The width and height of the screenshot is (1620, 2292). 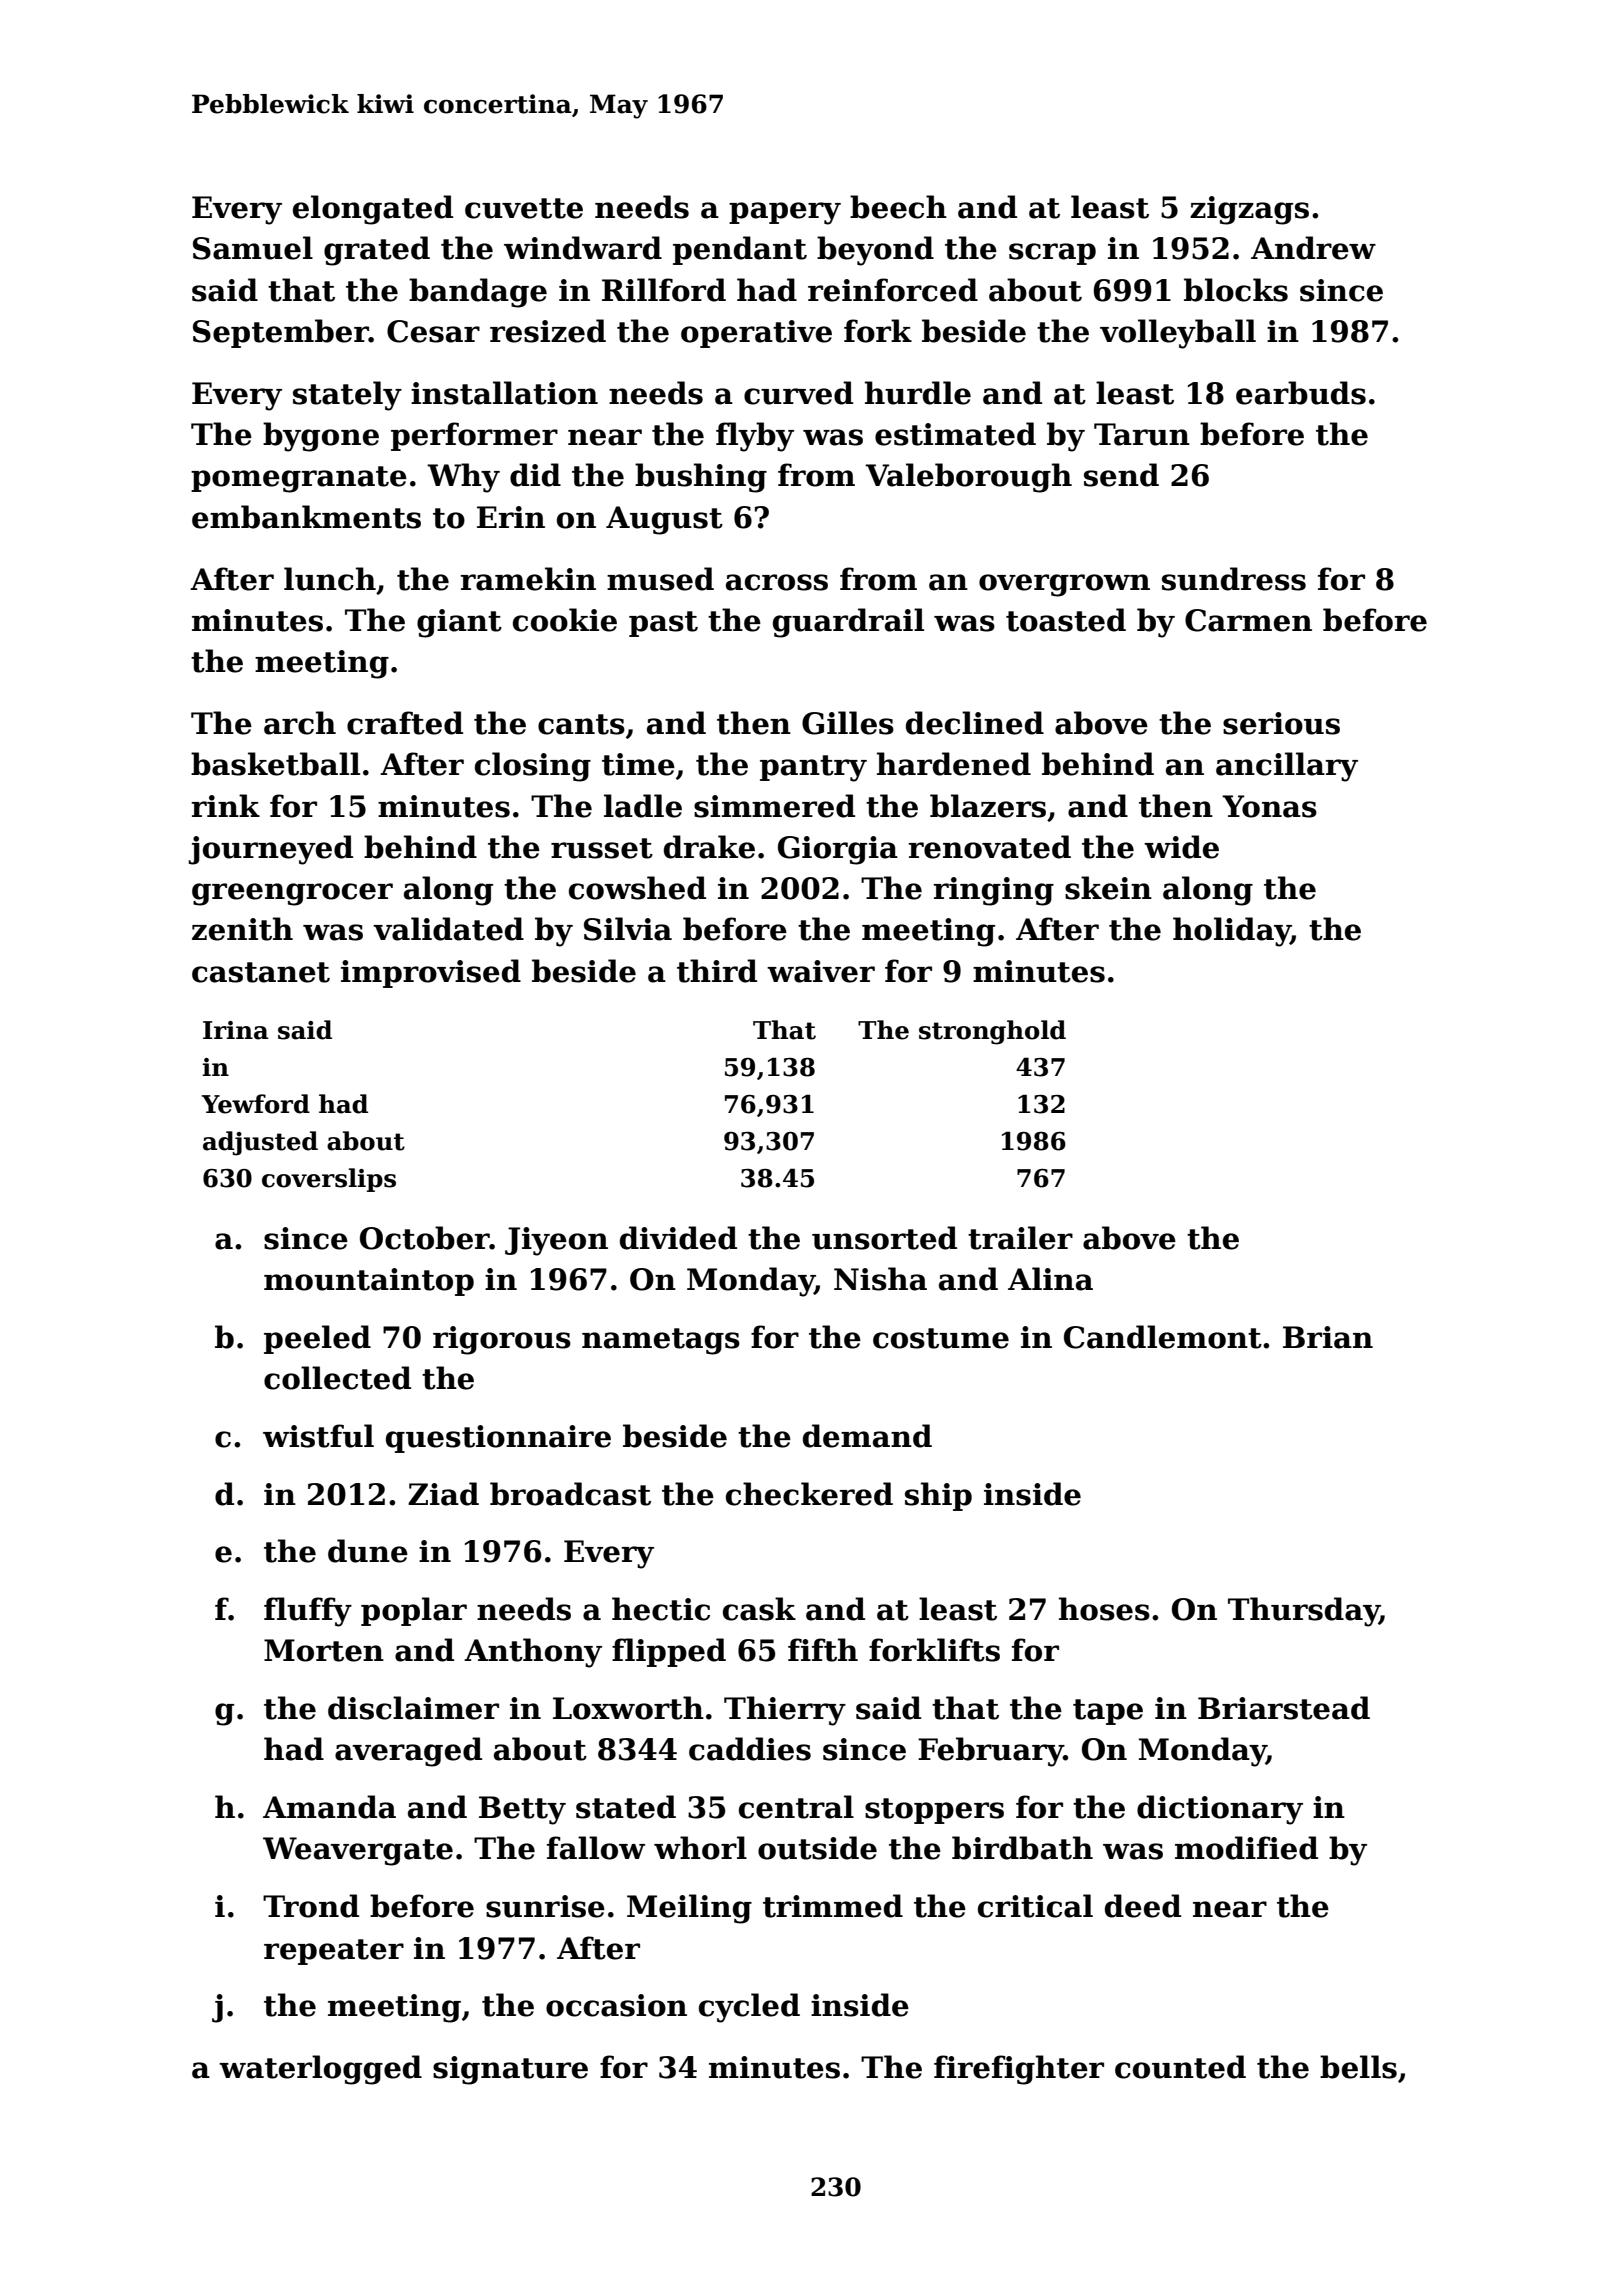 What do you see at coordinates (431, 973) in the screenshot?
I see `improvised` at bounding box center [431, 973].
